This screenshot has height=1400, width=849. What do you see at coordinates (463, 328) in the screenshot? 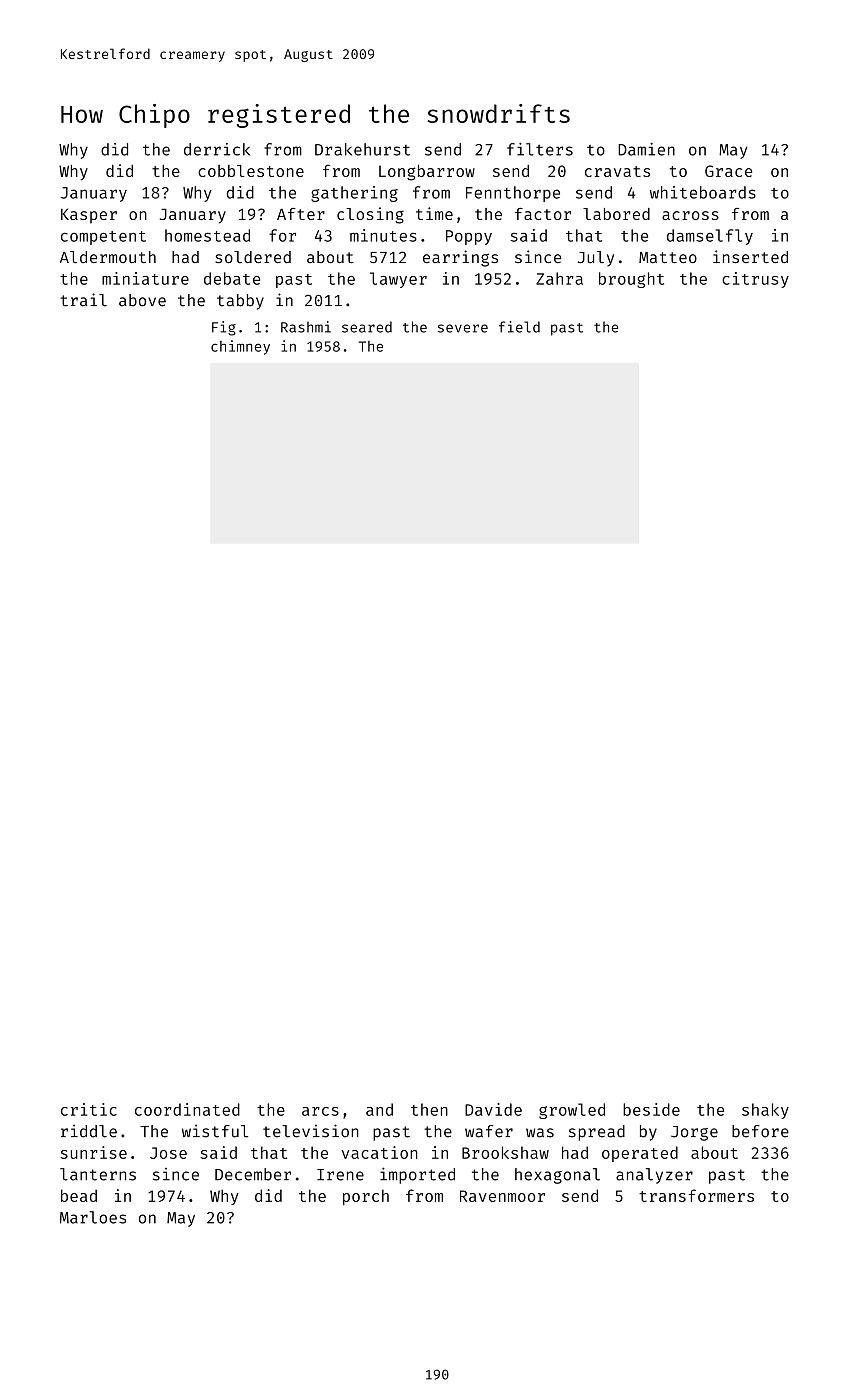
I see `severe` at bounding box center [463, 328].
